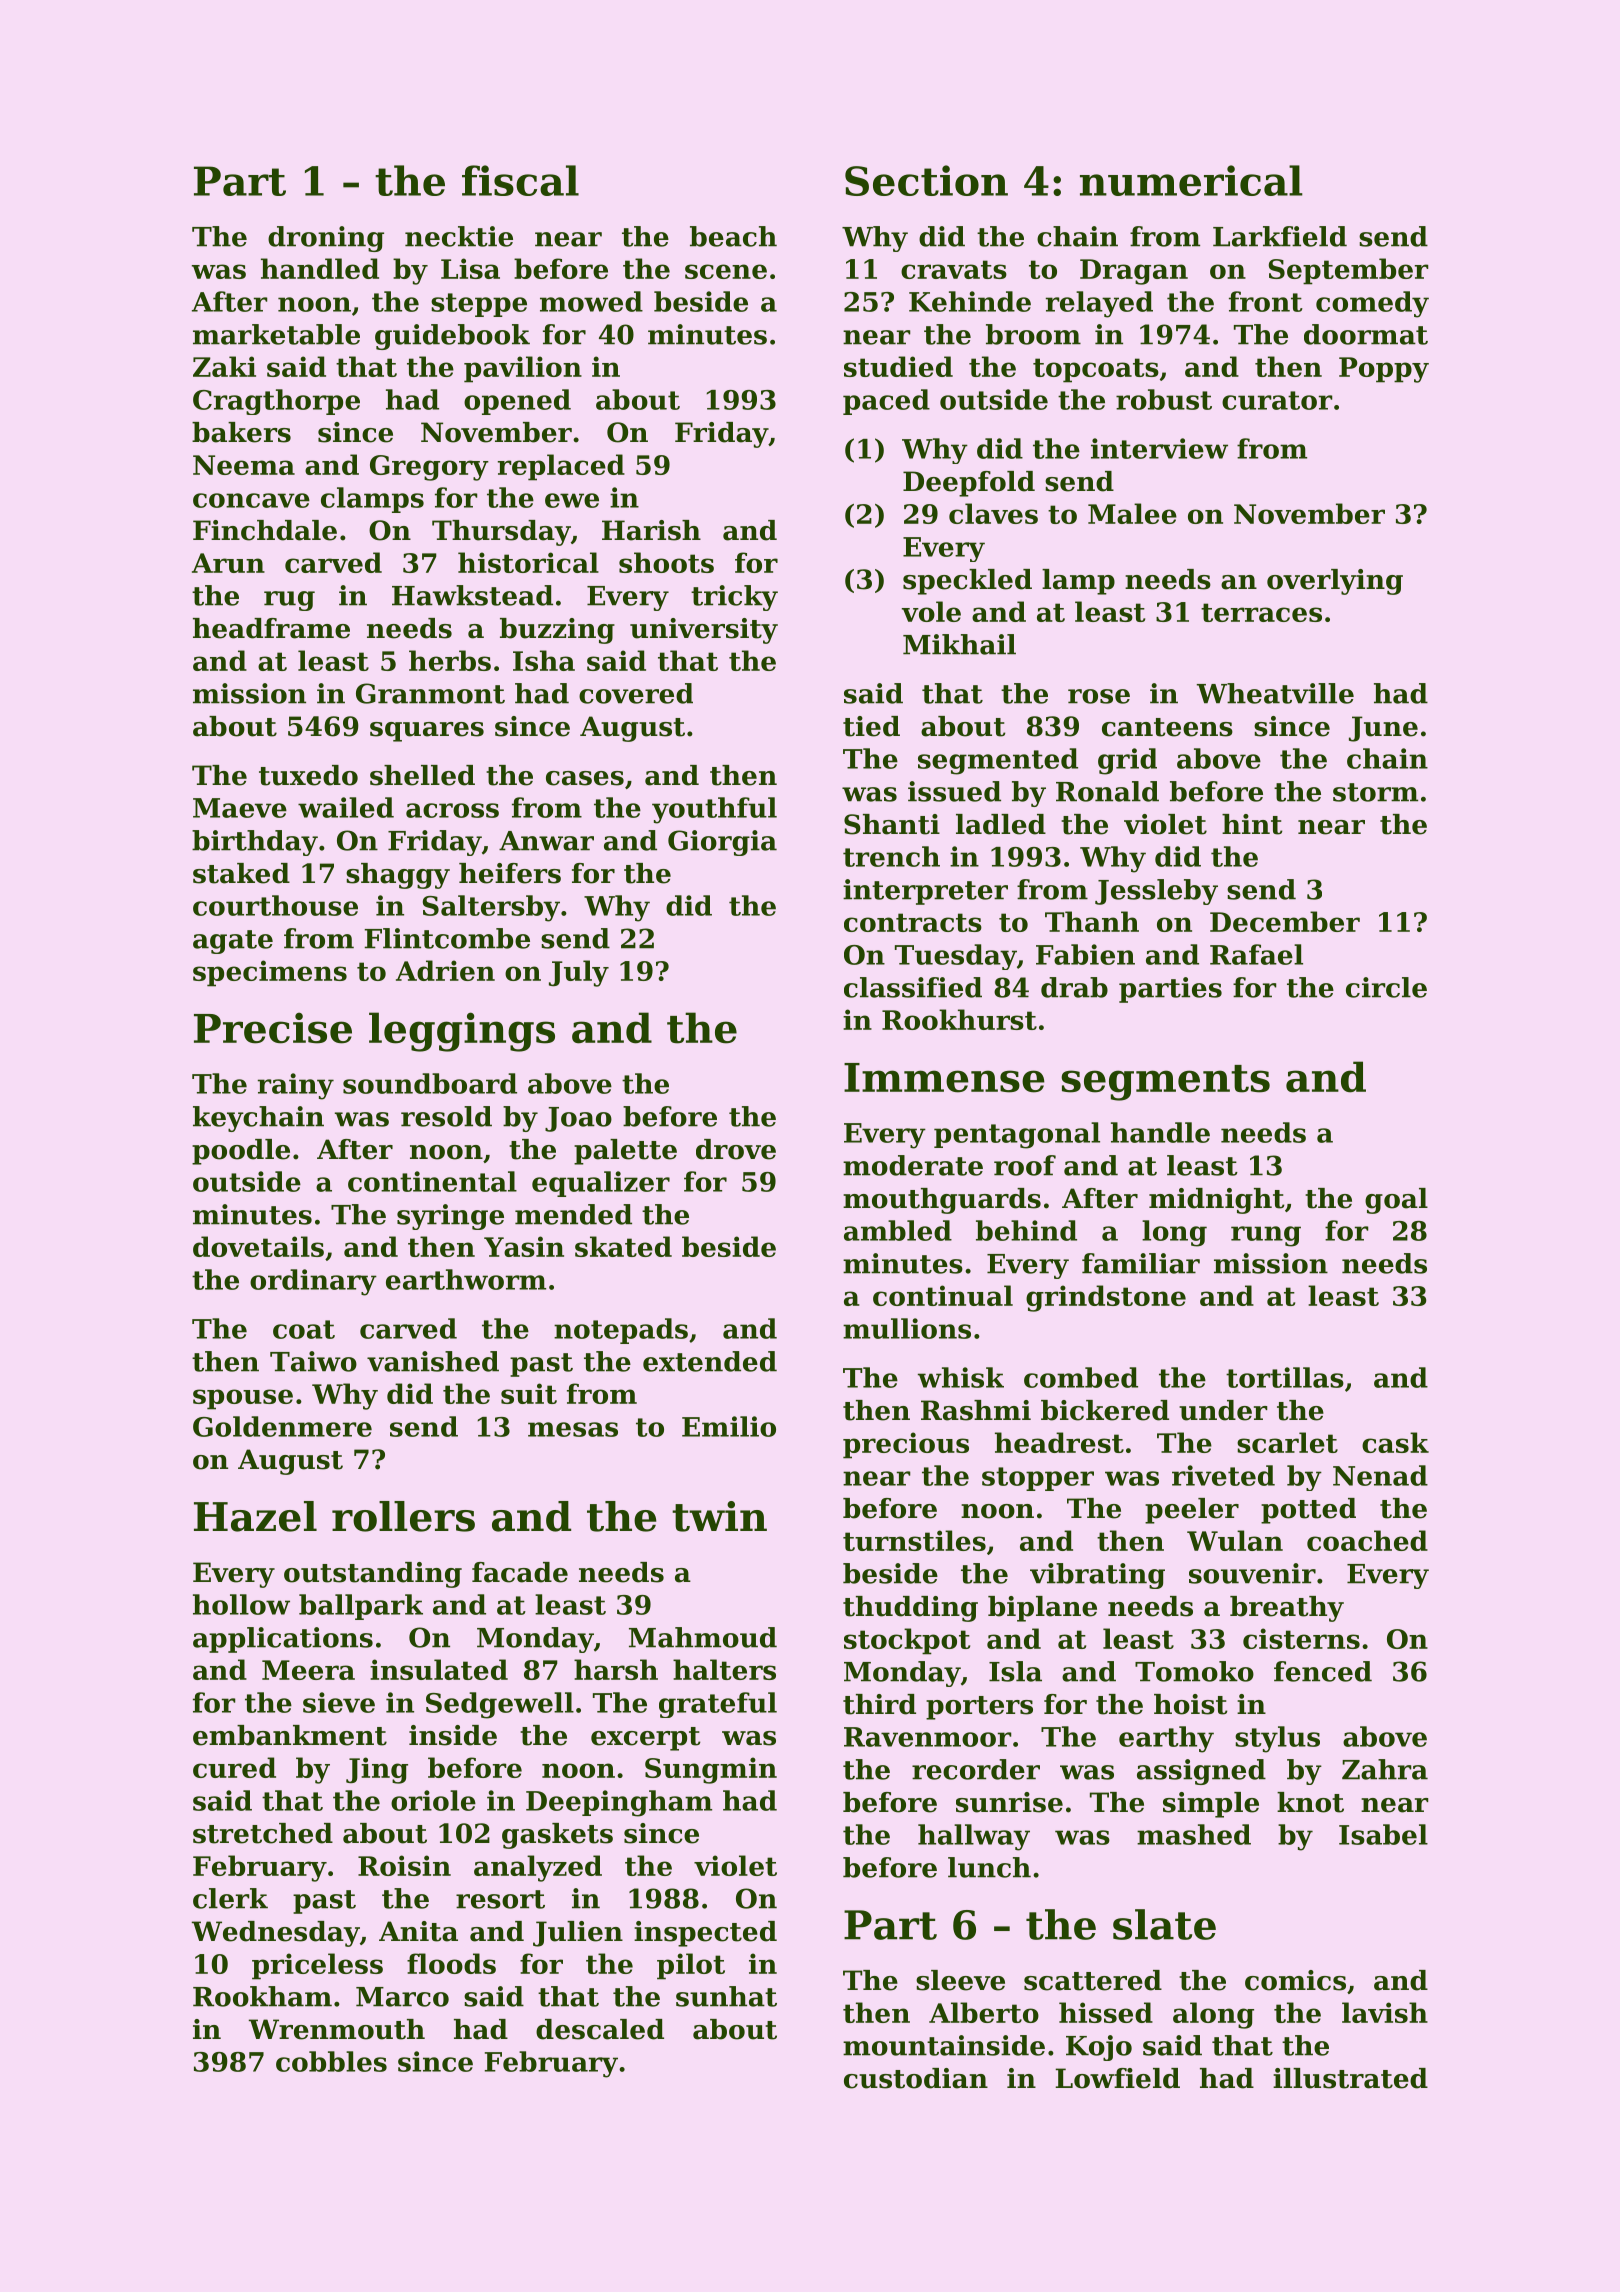 Image resolution: width=1620 pixels, height=2292 pixels. I want to click on circle, so click(1386, 987).
